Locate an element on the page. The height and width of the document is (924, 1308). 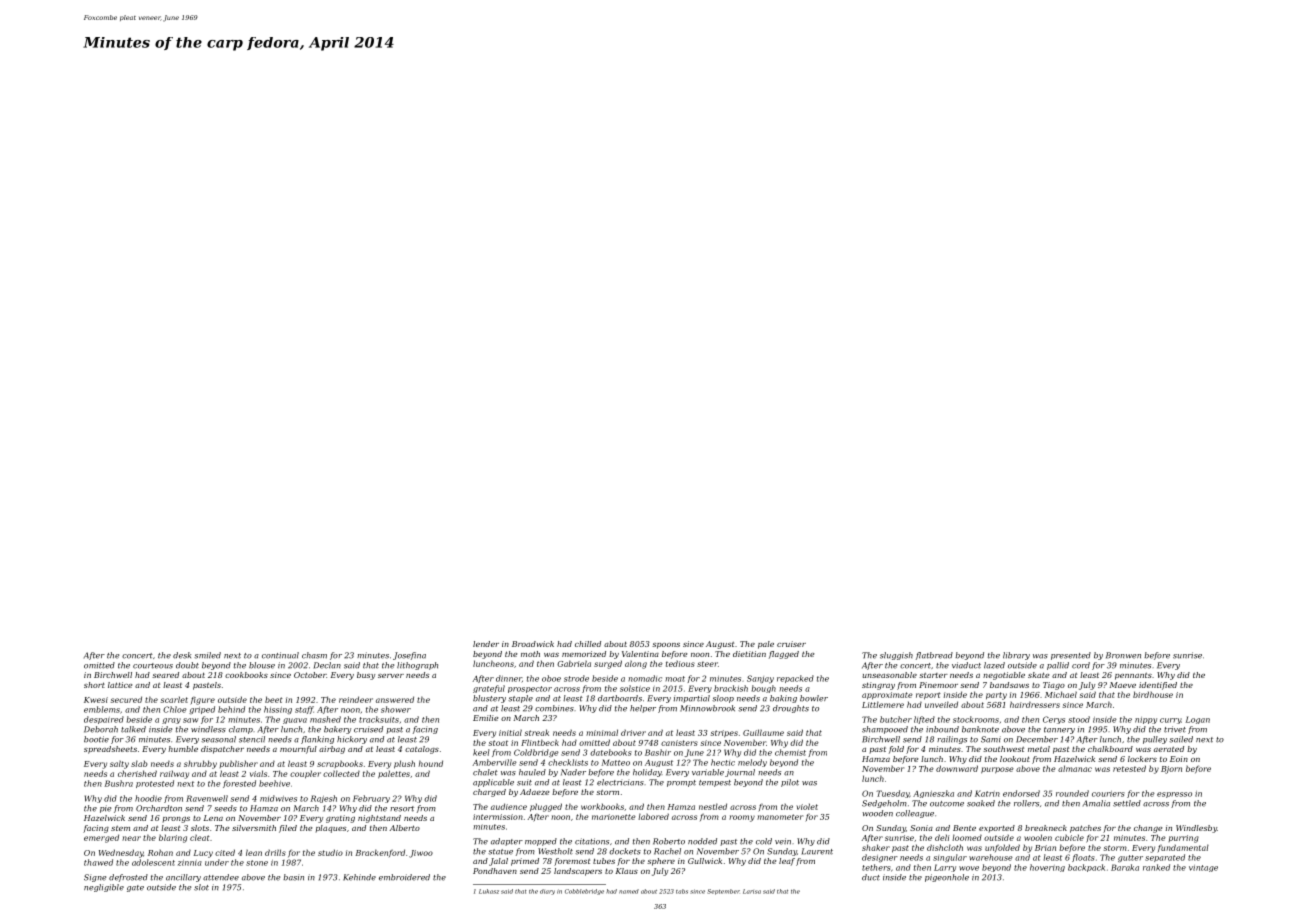
scrapbooks is located at coordinates (340, 764).
